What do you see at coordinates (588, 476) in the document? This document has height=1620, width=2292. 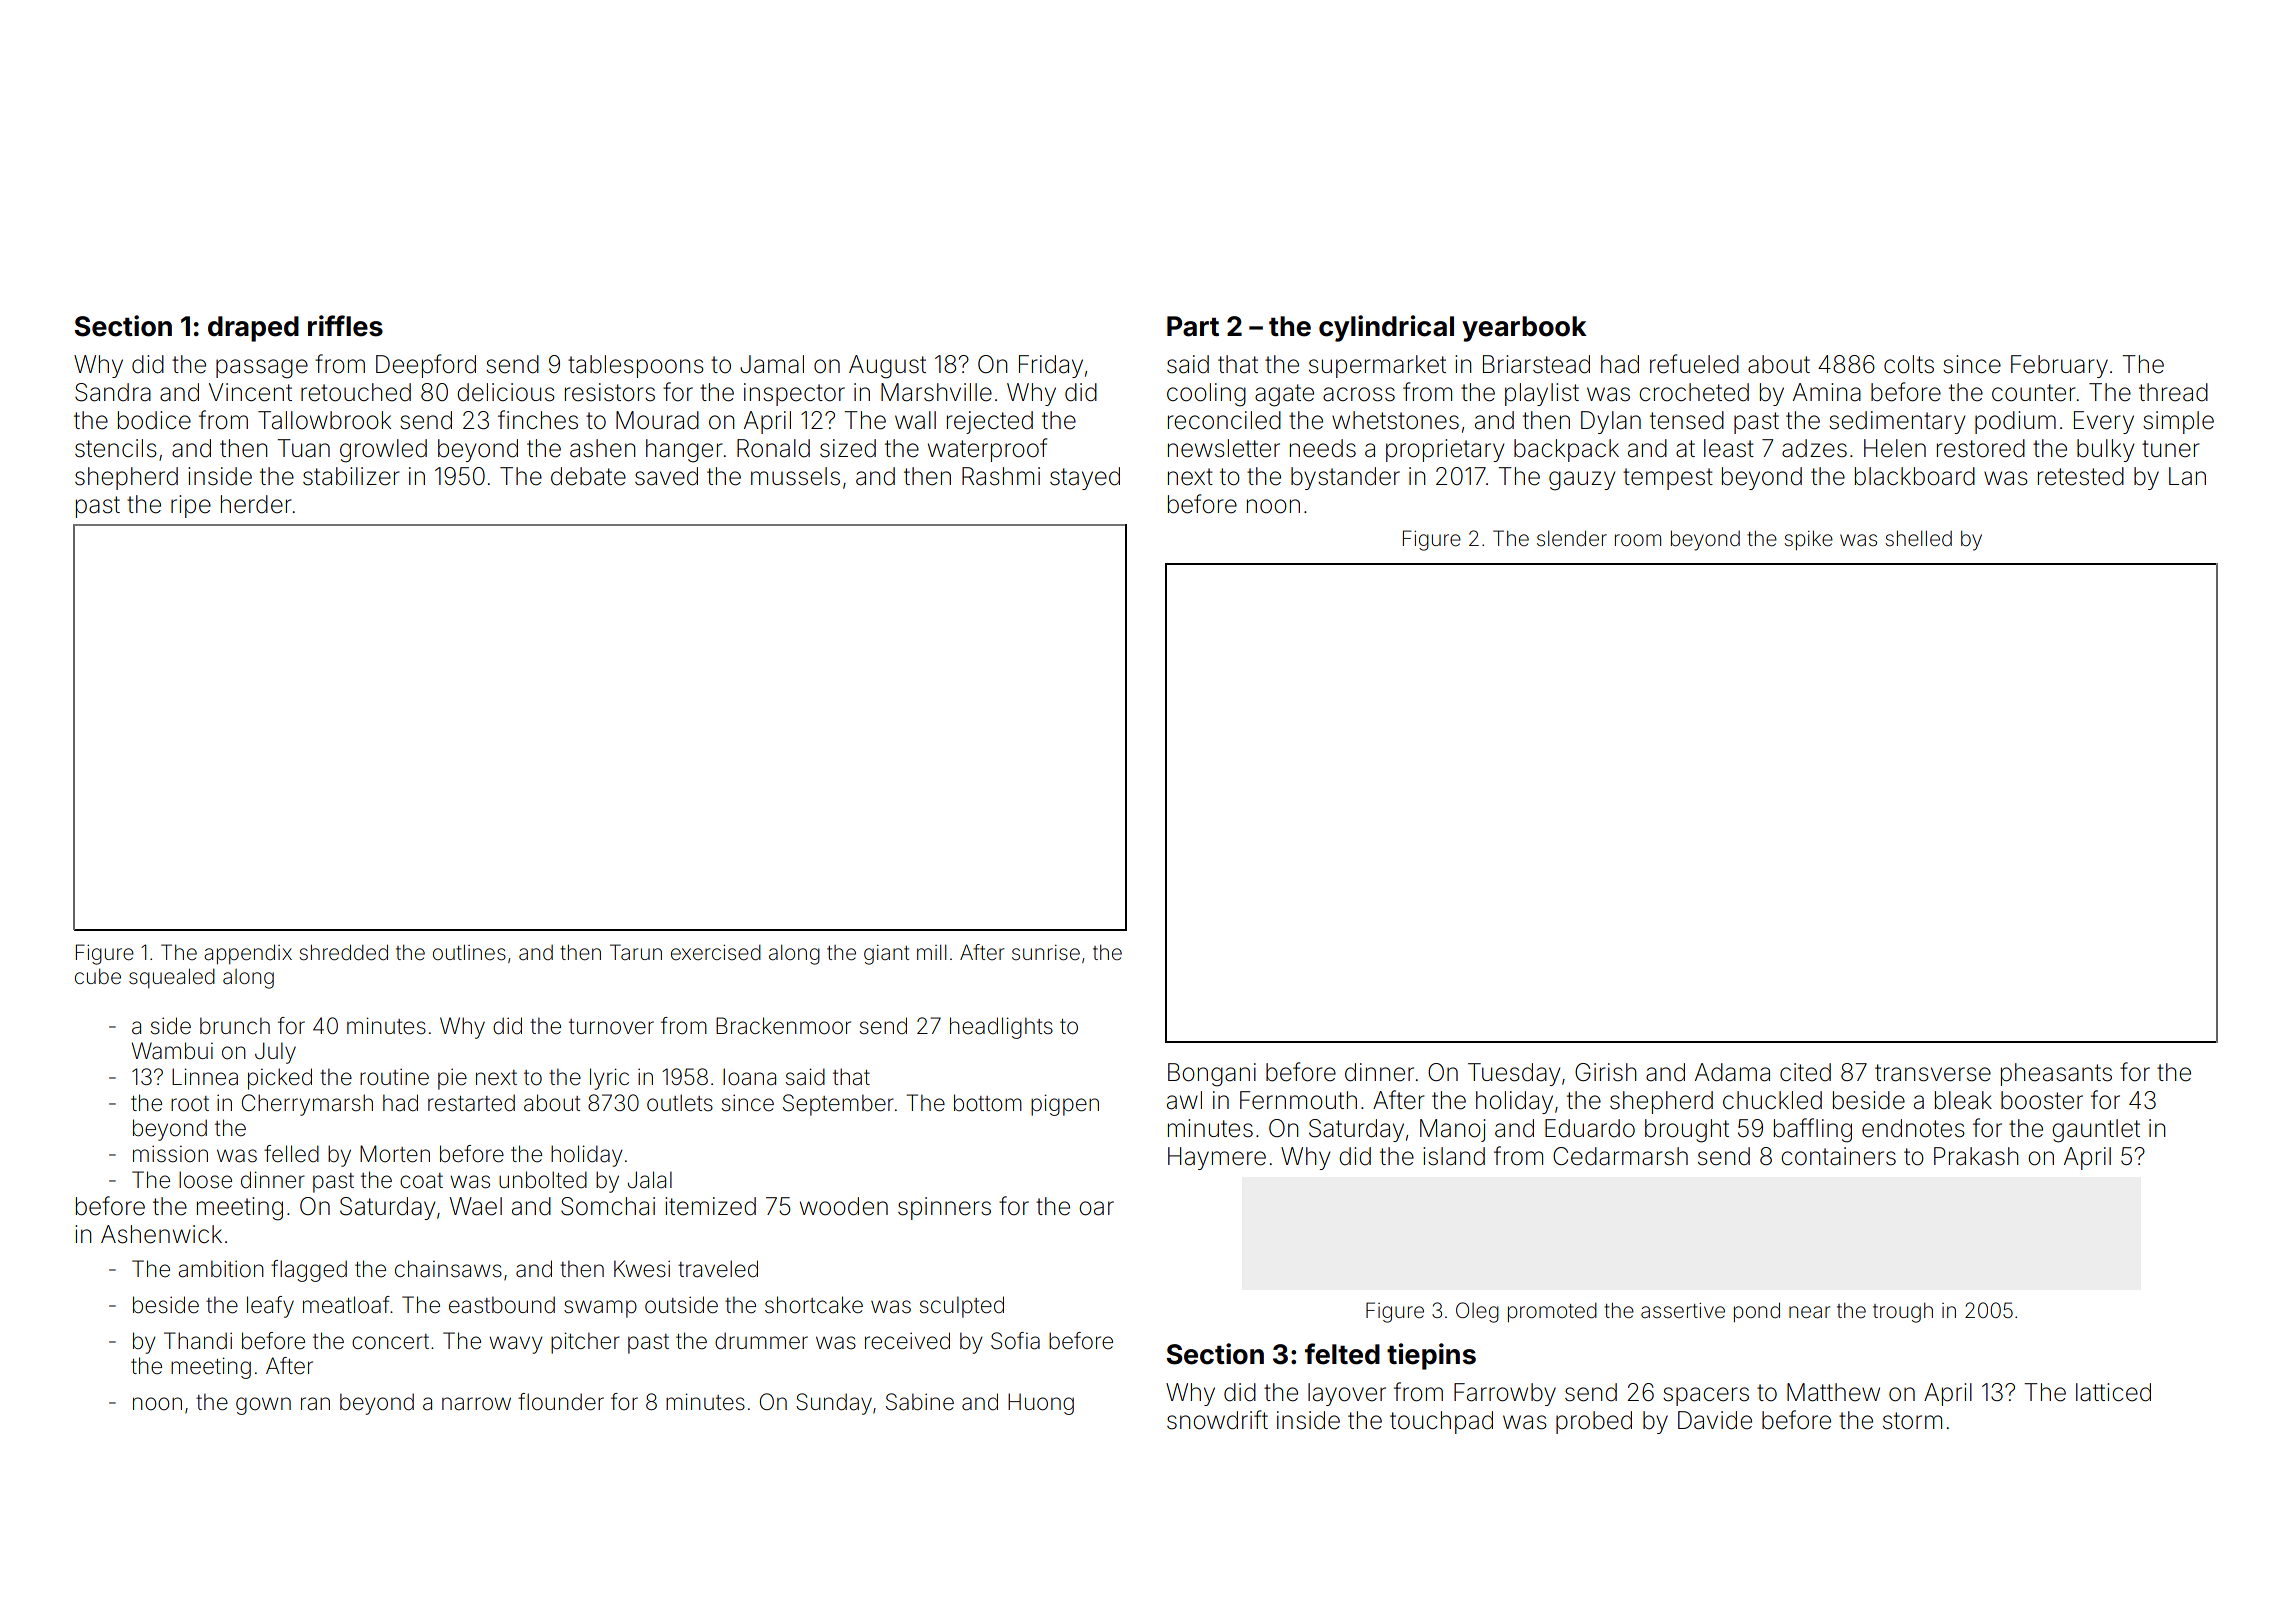 I see `debate` at bounding box center [588, 476].
